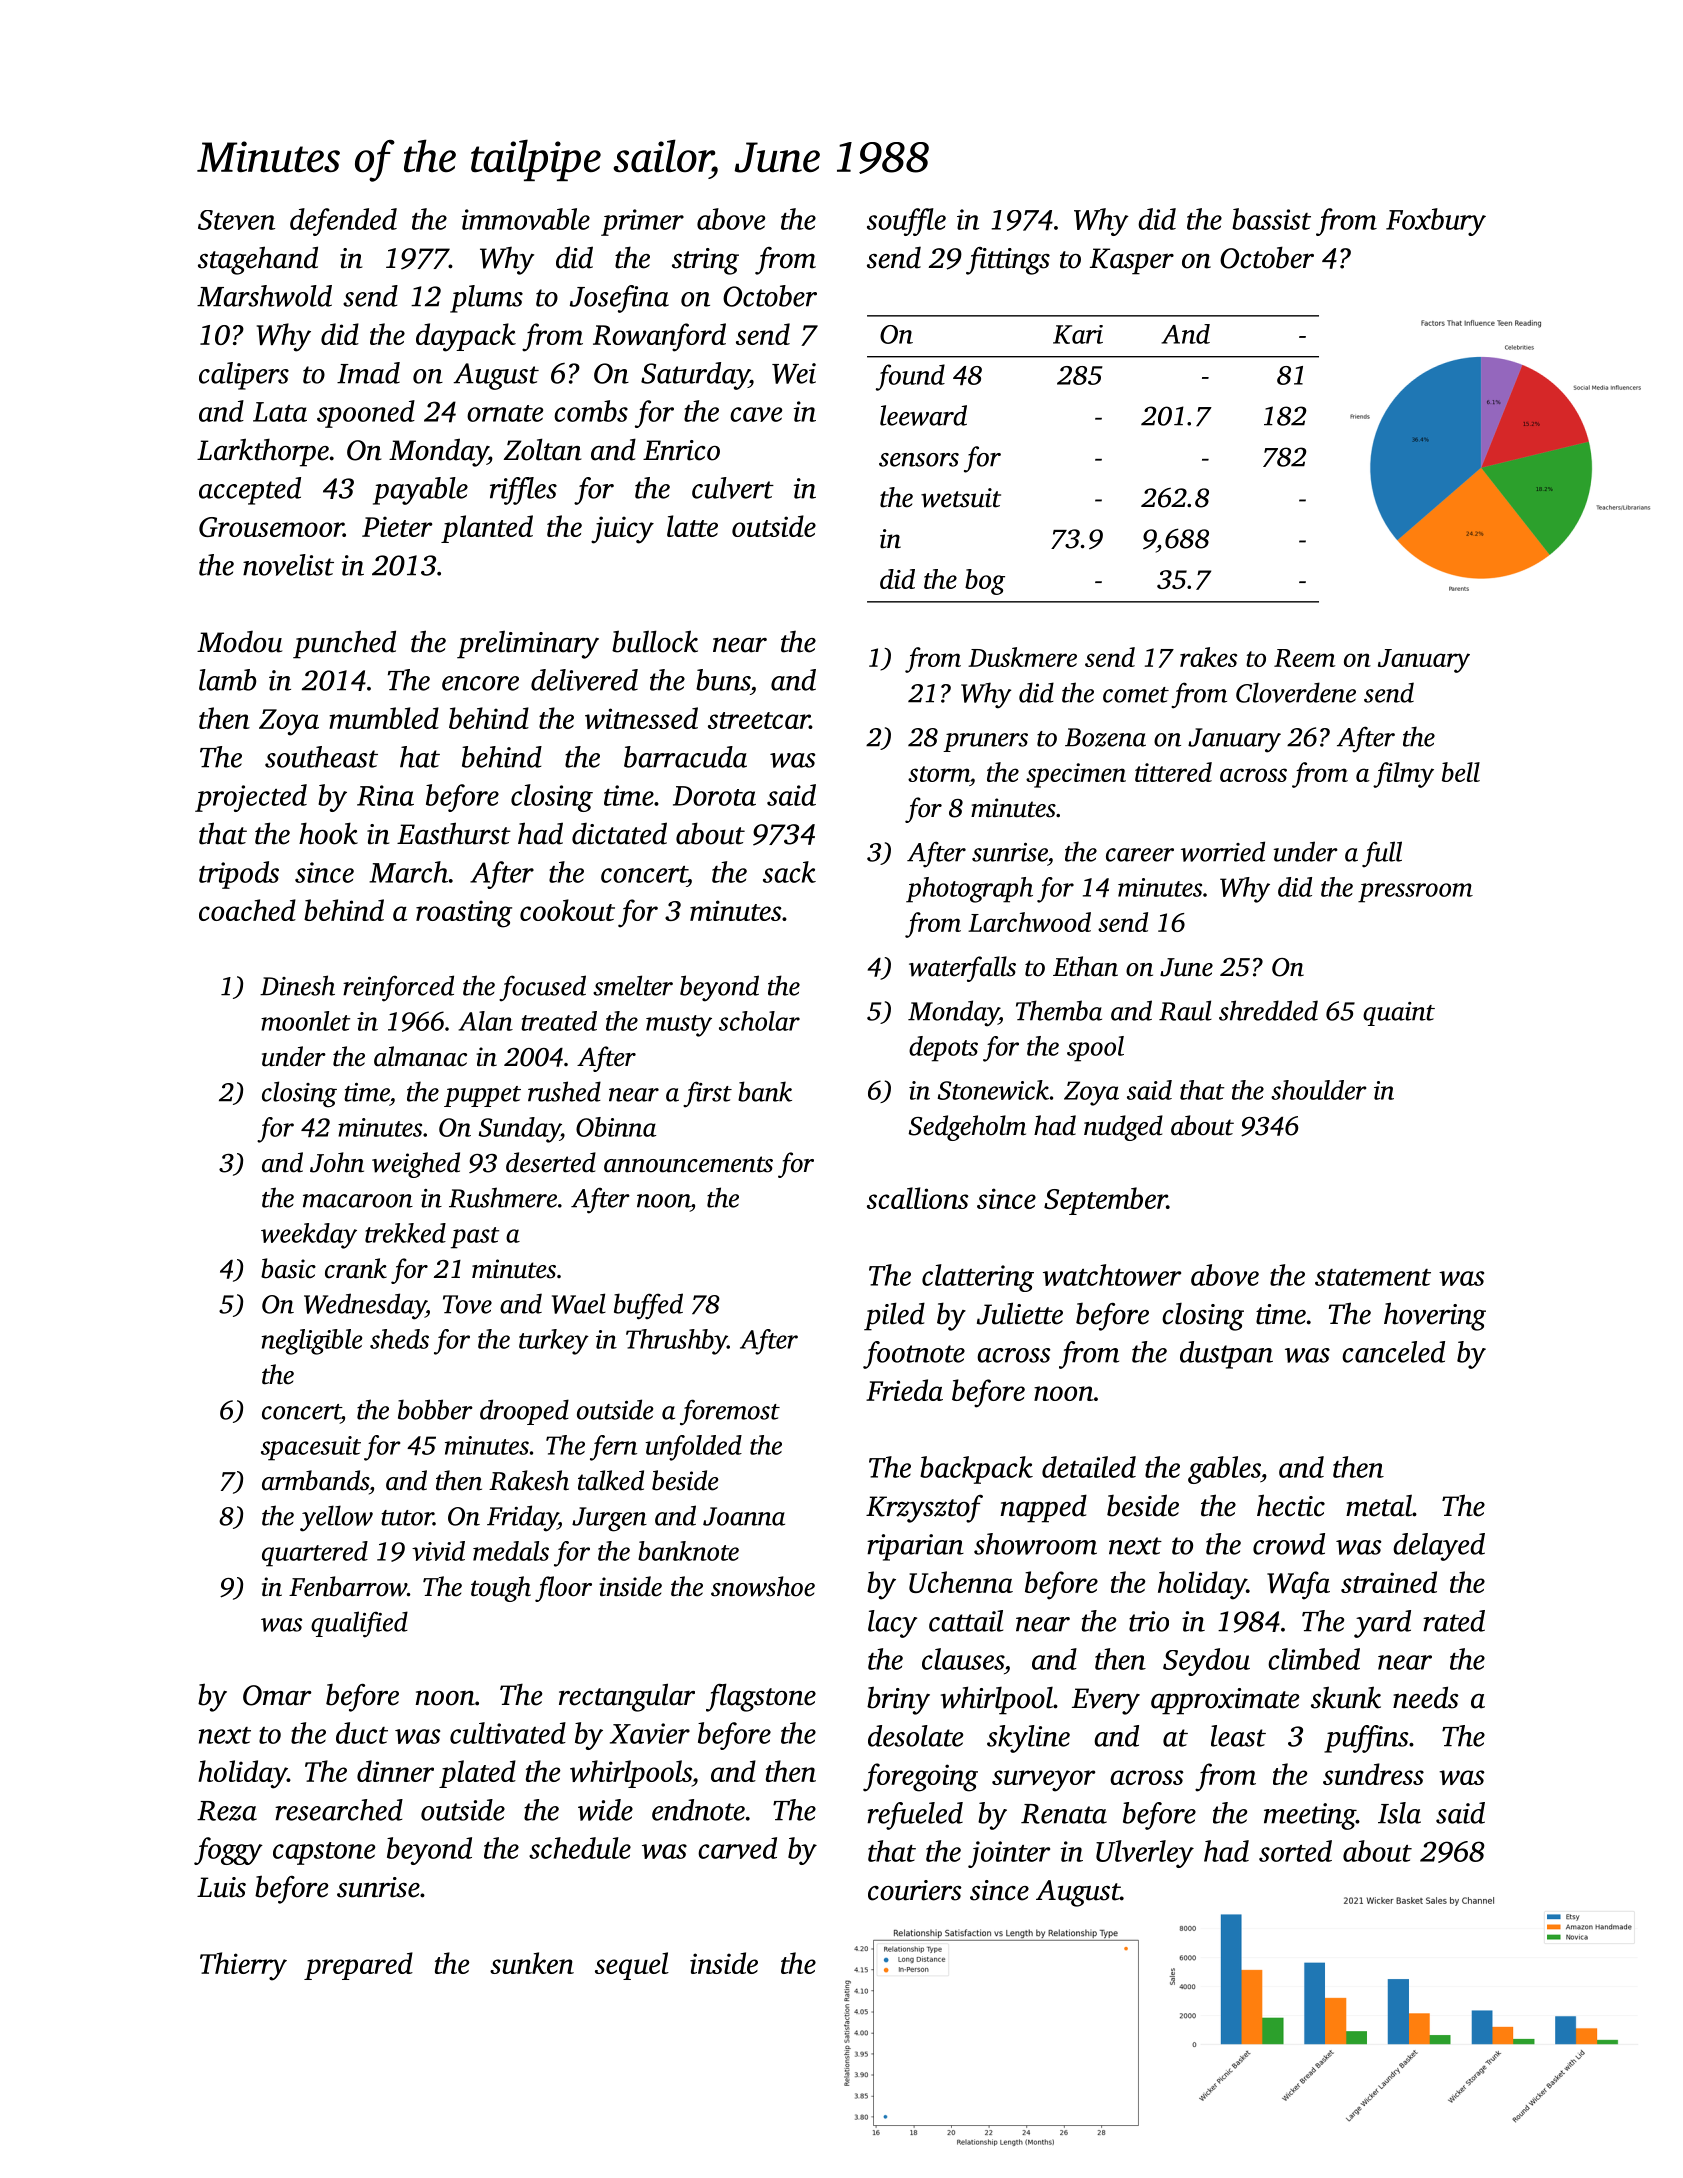  What do you see at coordinates (264, 296) in the page?
I see `Marshwold` at bounding box center [264, 296].
